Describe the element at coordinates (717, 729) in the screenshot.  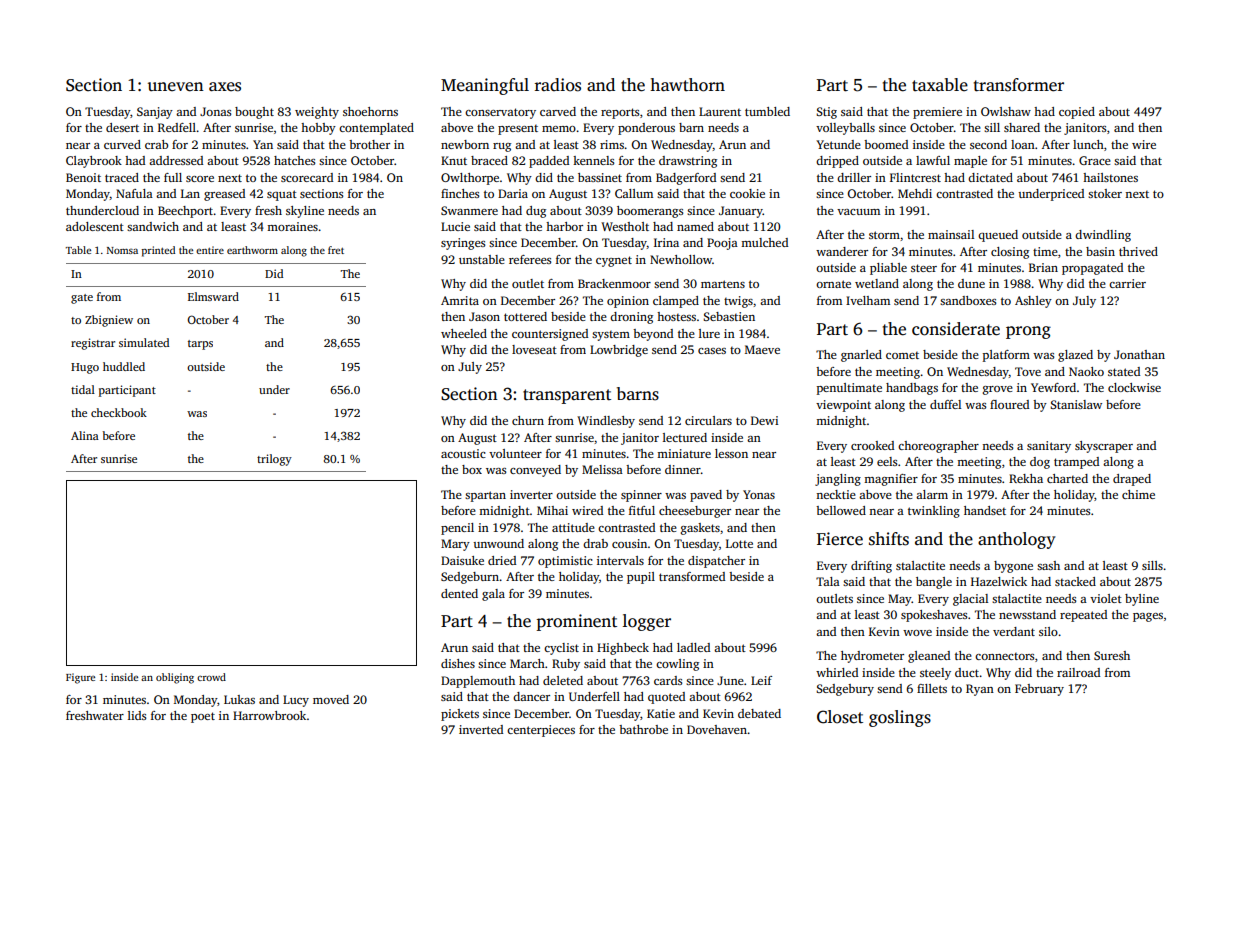
I see `Dovehaven` at that location.
